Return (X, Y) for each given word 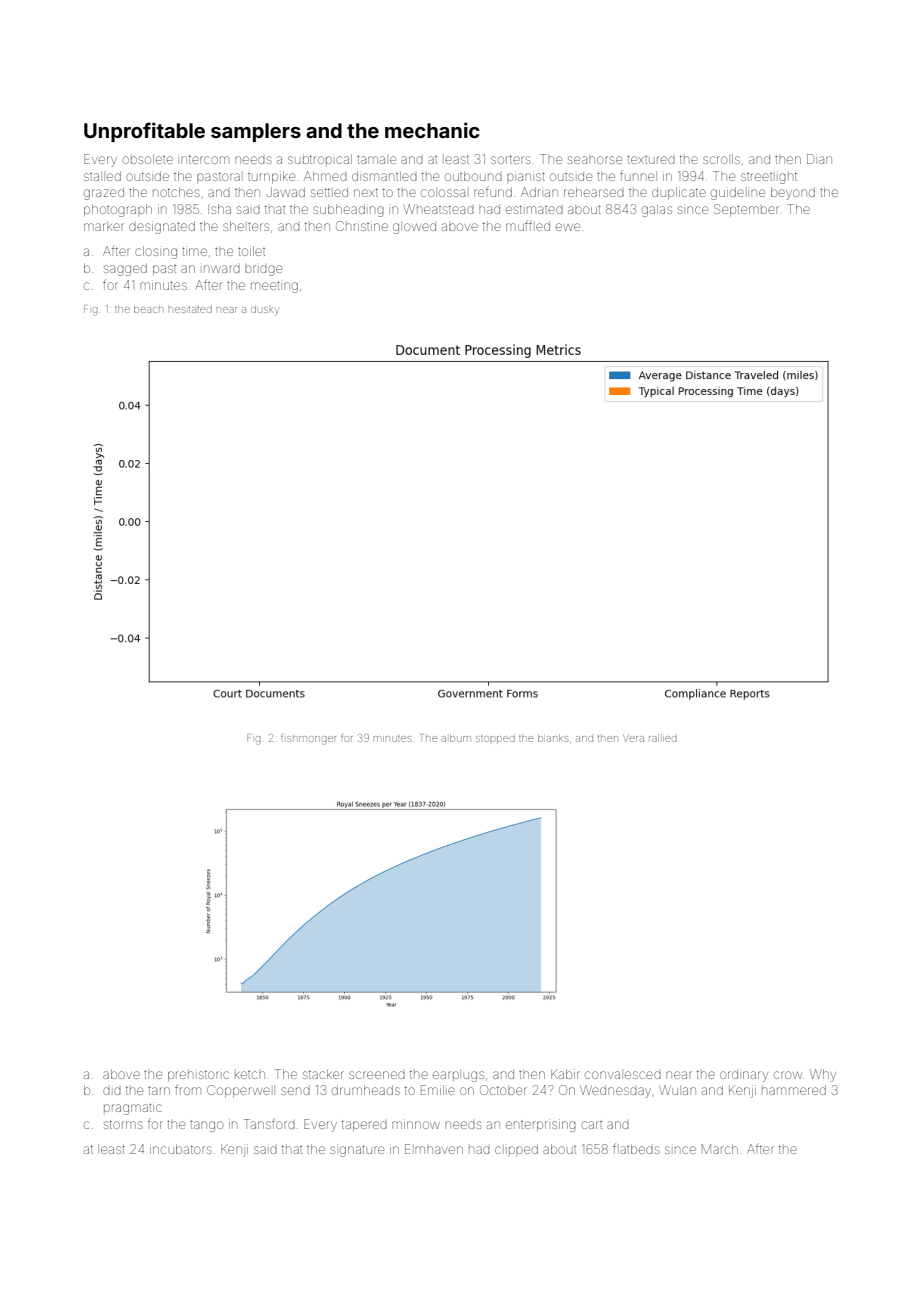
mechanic (432, 130)
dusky (265, 311)
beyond (793, 193)
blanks (553, 738)
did (112, 1091)
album (456, 738)
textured (651, 159)
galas (657, 210)
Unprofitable (144, 132)
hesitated (190, 309)
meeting (274, 287)
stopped (495, 738)
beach (148, 309)
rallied (663, 738)
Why (823, 1075)
